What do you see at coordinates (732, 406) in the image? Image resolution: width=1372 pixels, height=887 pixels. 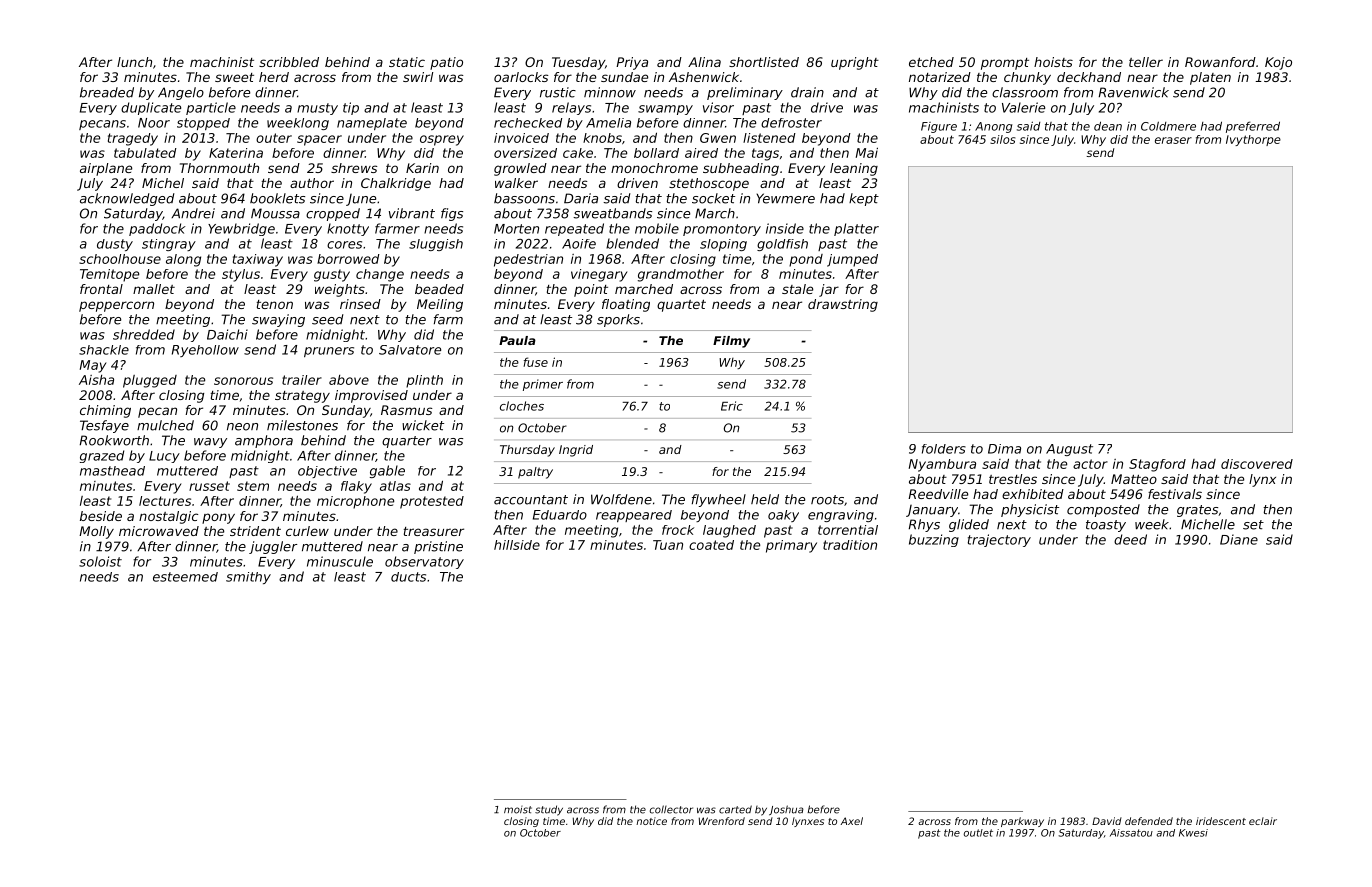 I see `Eric` at bounding box center [732, 406].
